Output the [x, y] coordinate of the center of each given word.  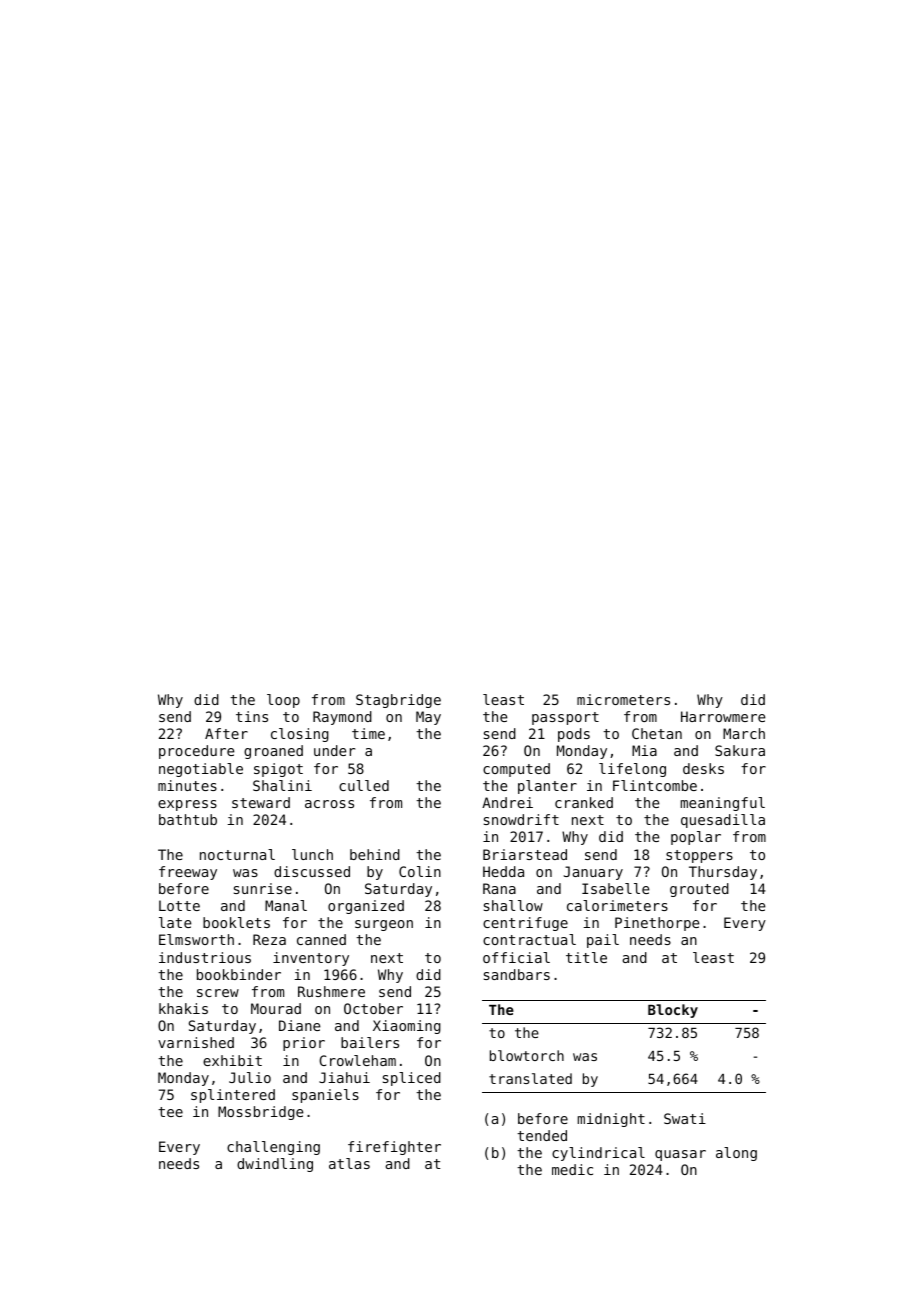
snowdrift [521, 819]
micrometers [623, 699]
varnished [196, 1042]
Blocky [673, 1011]
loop [283, 701]
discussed [312, 871]
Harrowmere [723, 716]
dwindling [275, 1165]
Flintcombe [655, 785]
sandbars [517, 974]
